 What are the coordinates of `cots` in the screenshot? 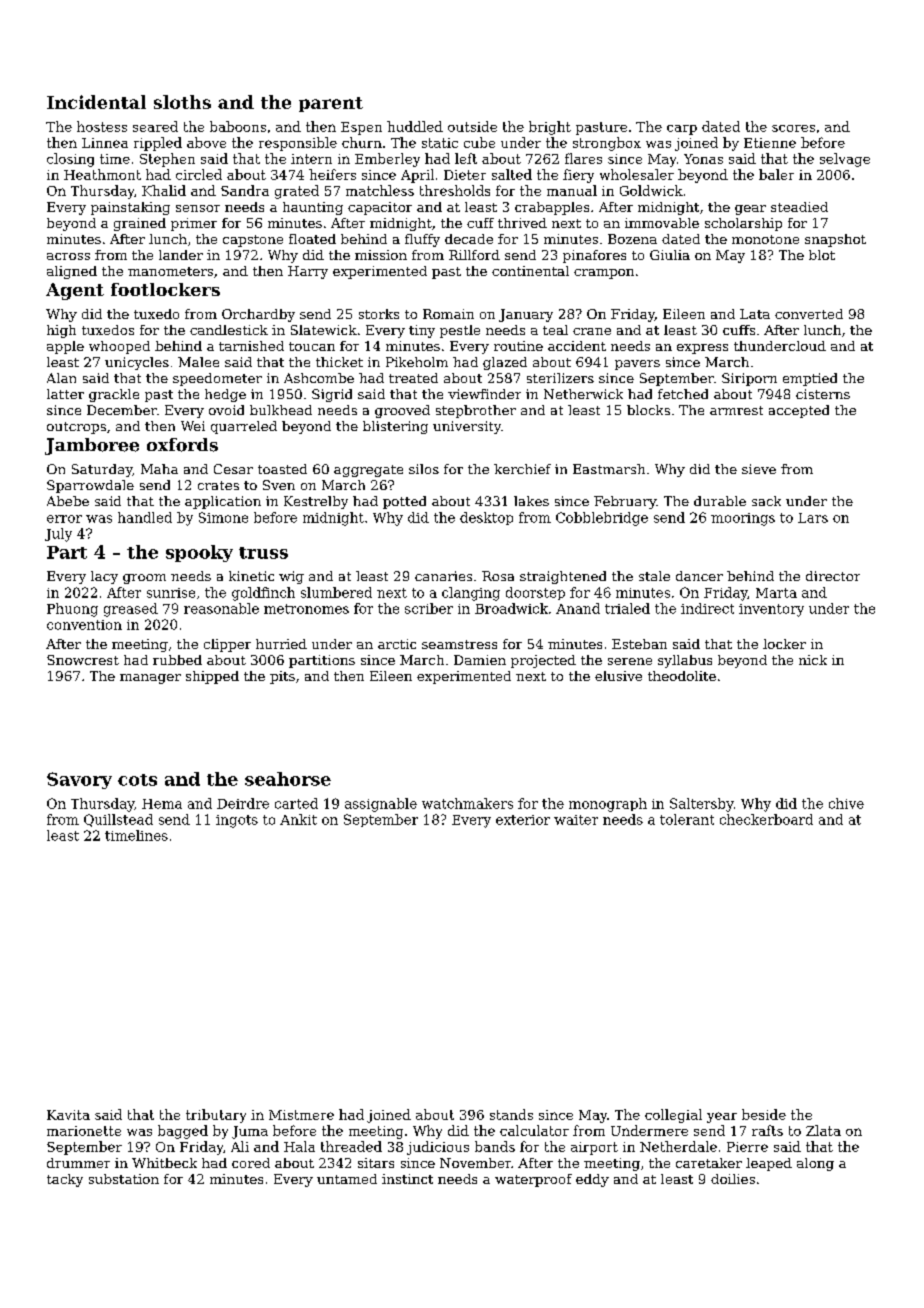 It's located at (137, 780).
